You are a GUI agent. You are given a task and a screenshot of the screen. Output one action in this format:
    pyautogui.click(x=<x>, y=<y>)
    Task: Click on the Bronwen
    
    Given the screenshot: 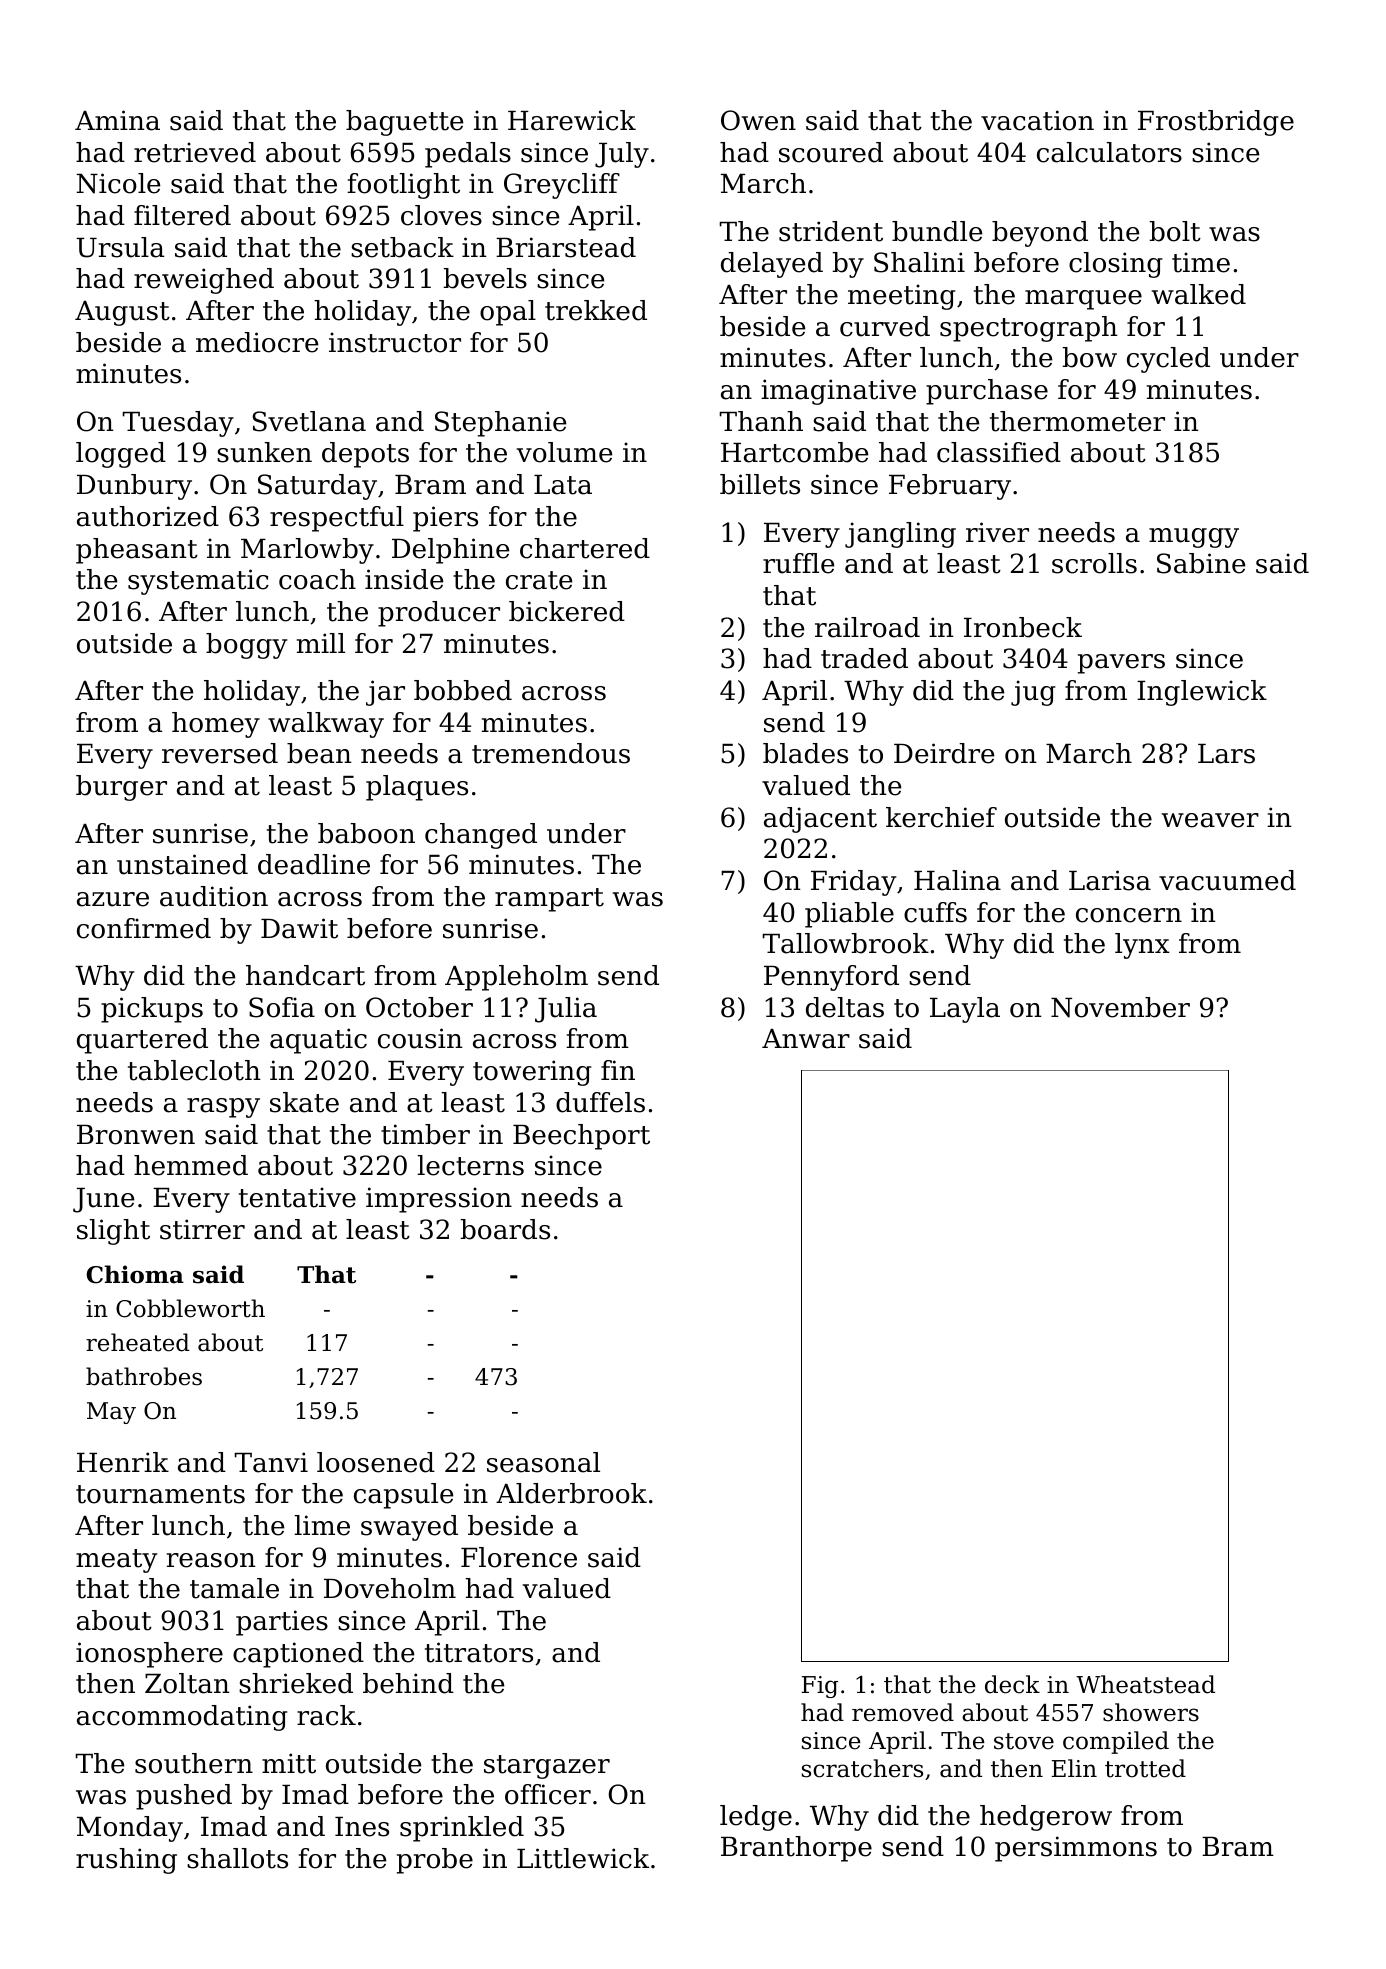 What is the action you would take?
    pyautogui.click(x=136, y=1135)
